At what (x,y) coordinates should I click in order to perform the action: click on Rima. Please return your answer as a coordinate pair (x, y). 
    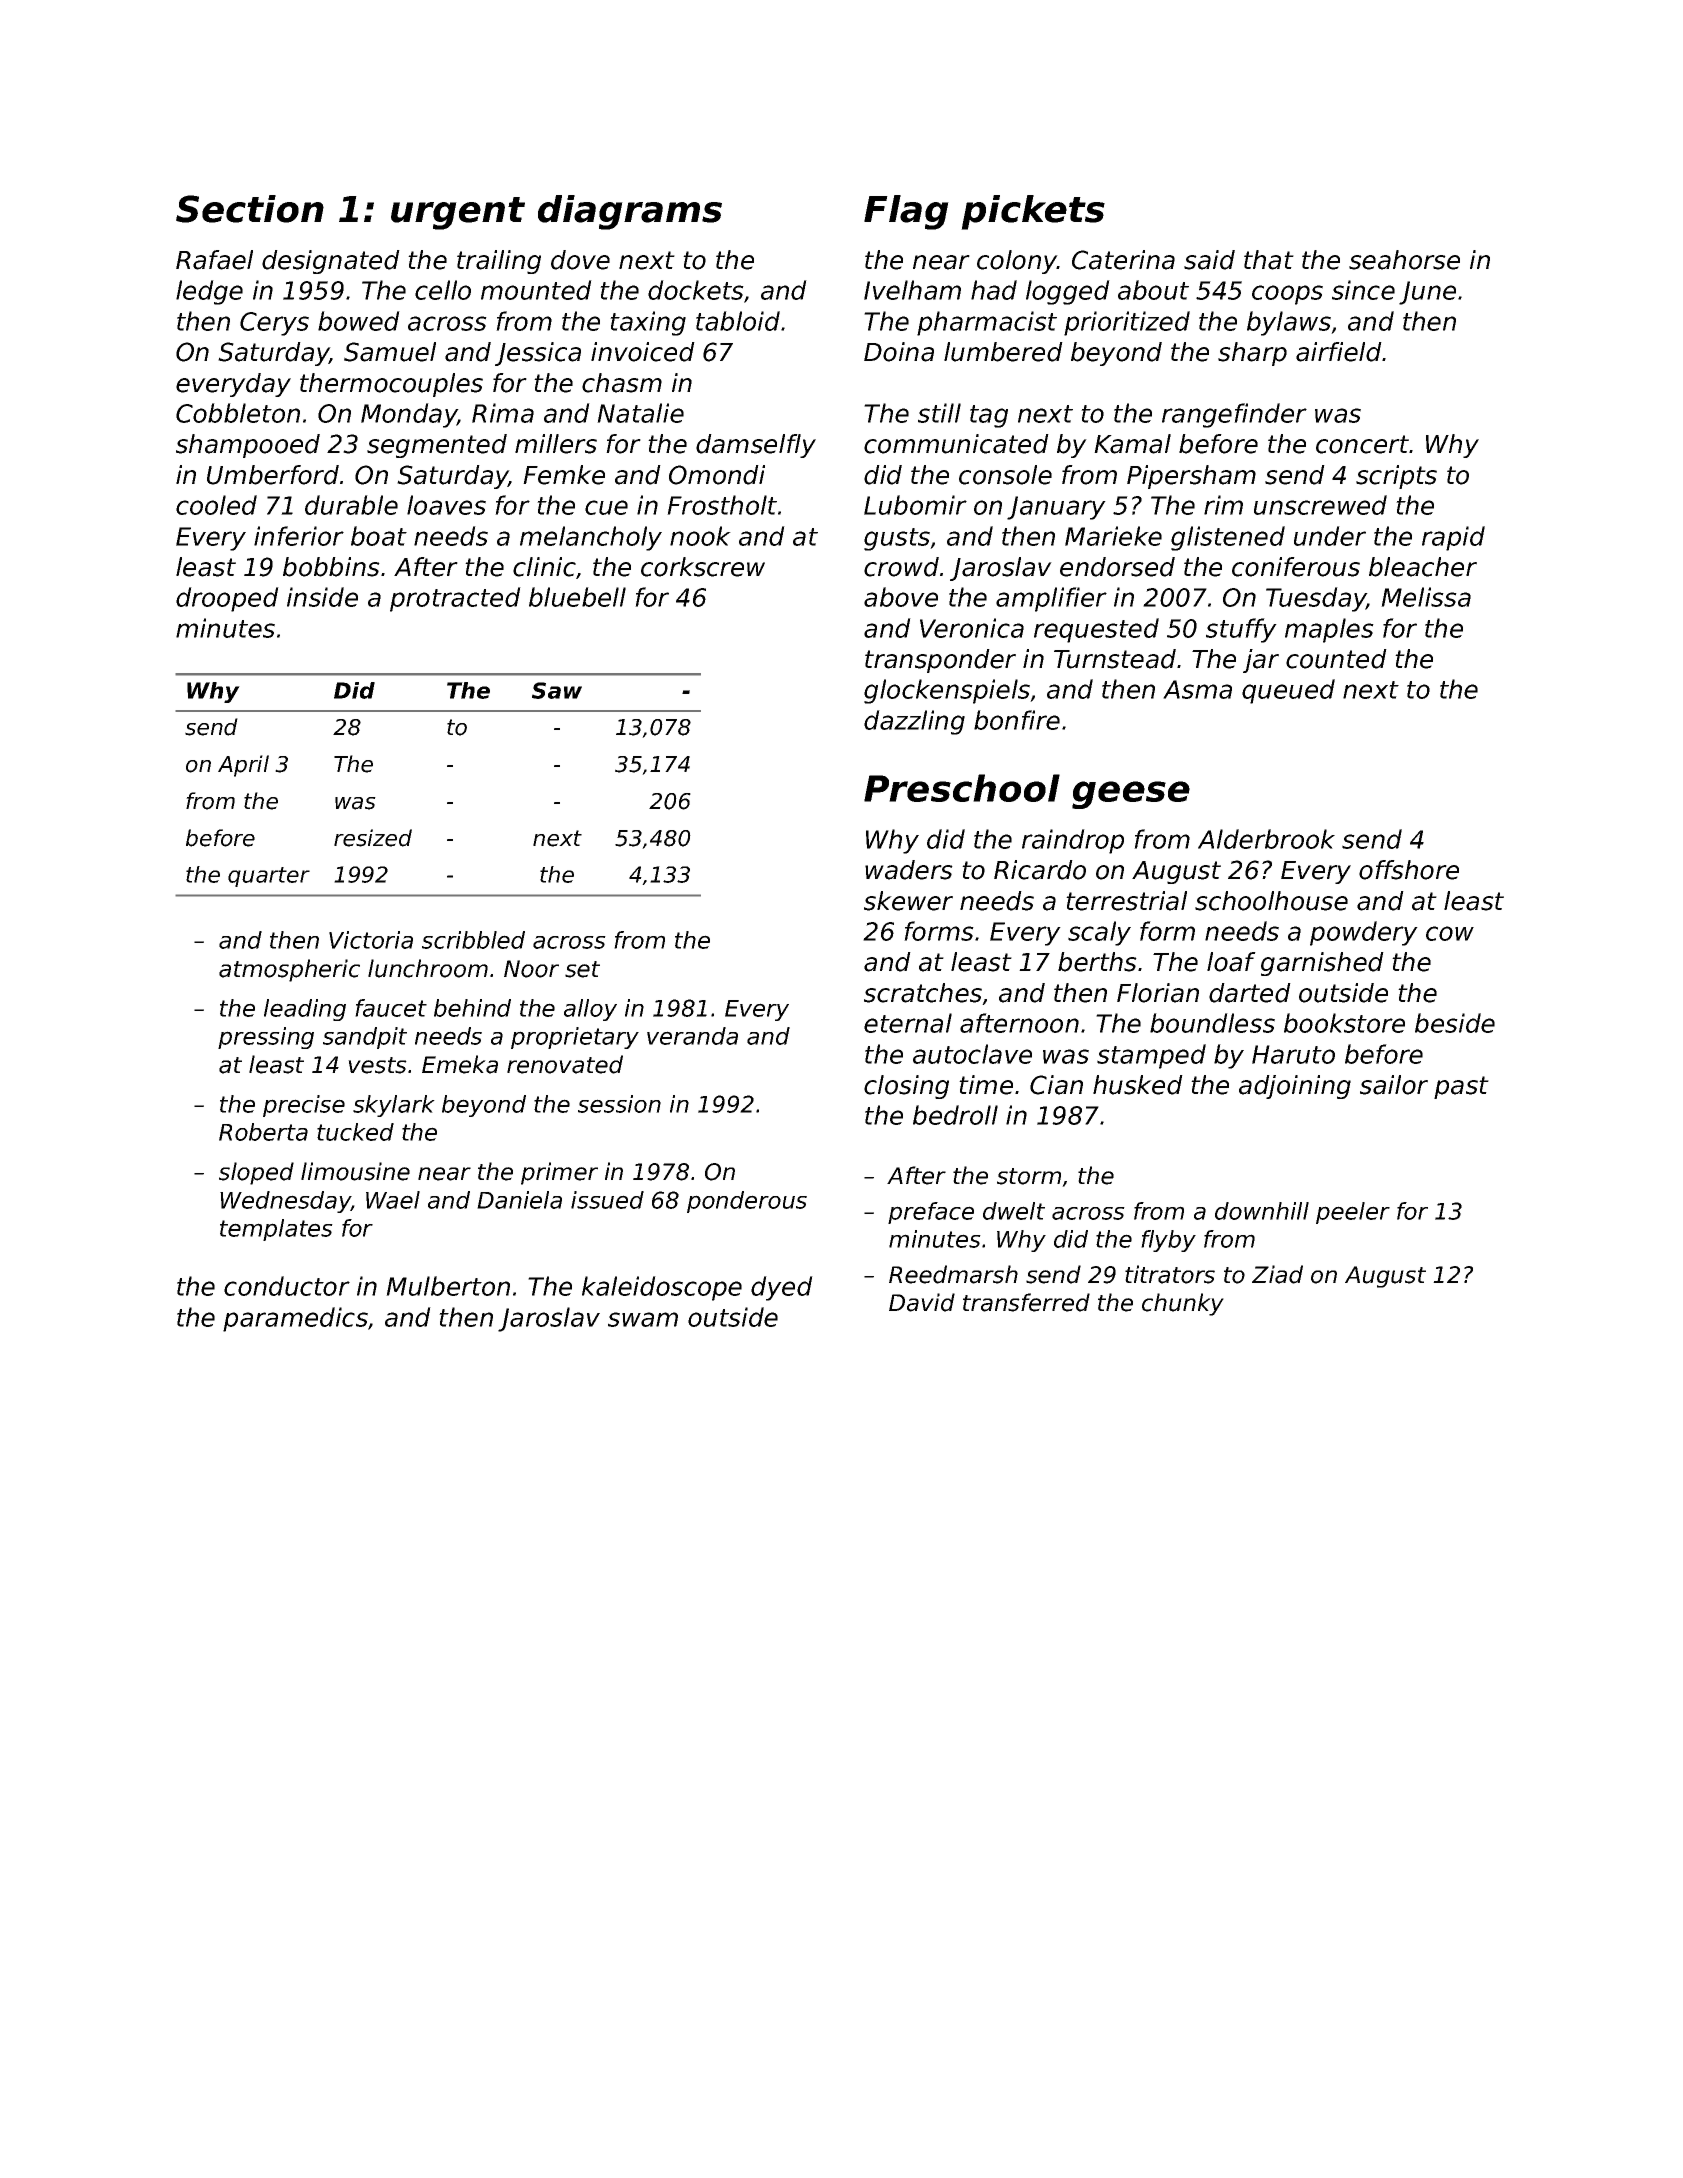
    Looking at the image, I should click on (503, 413).
